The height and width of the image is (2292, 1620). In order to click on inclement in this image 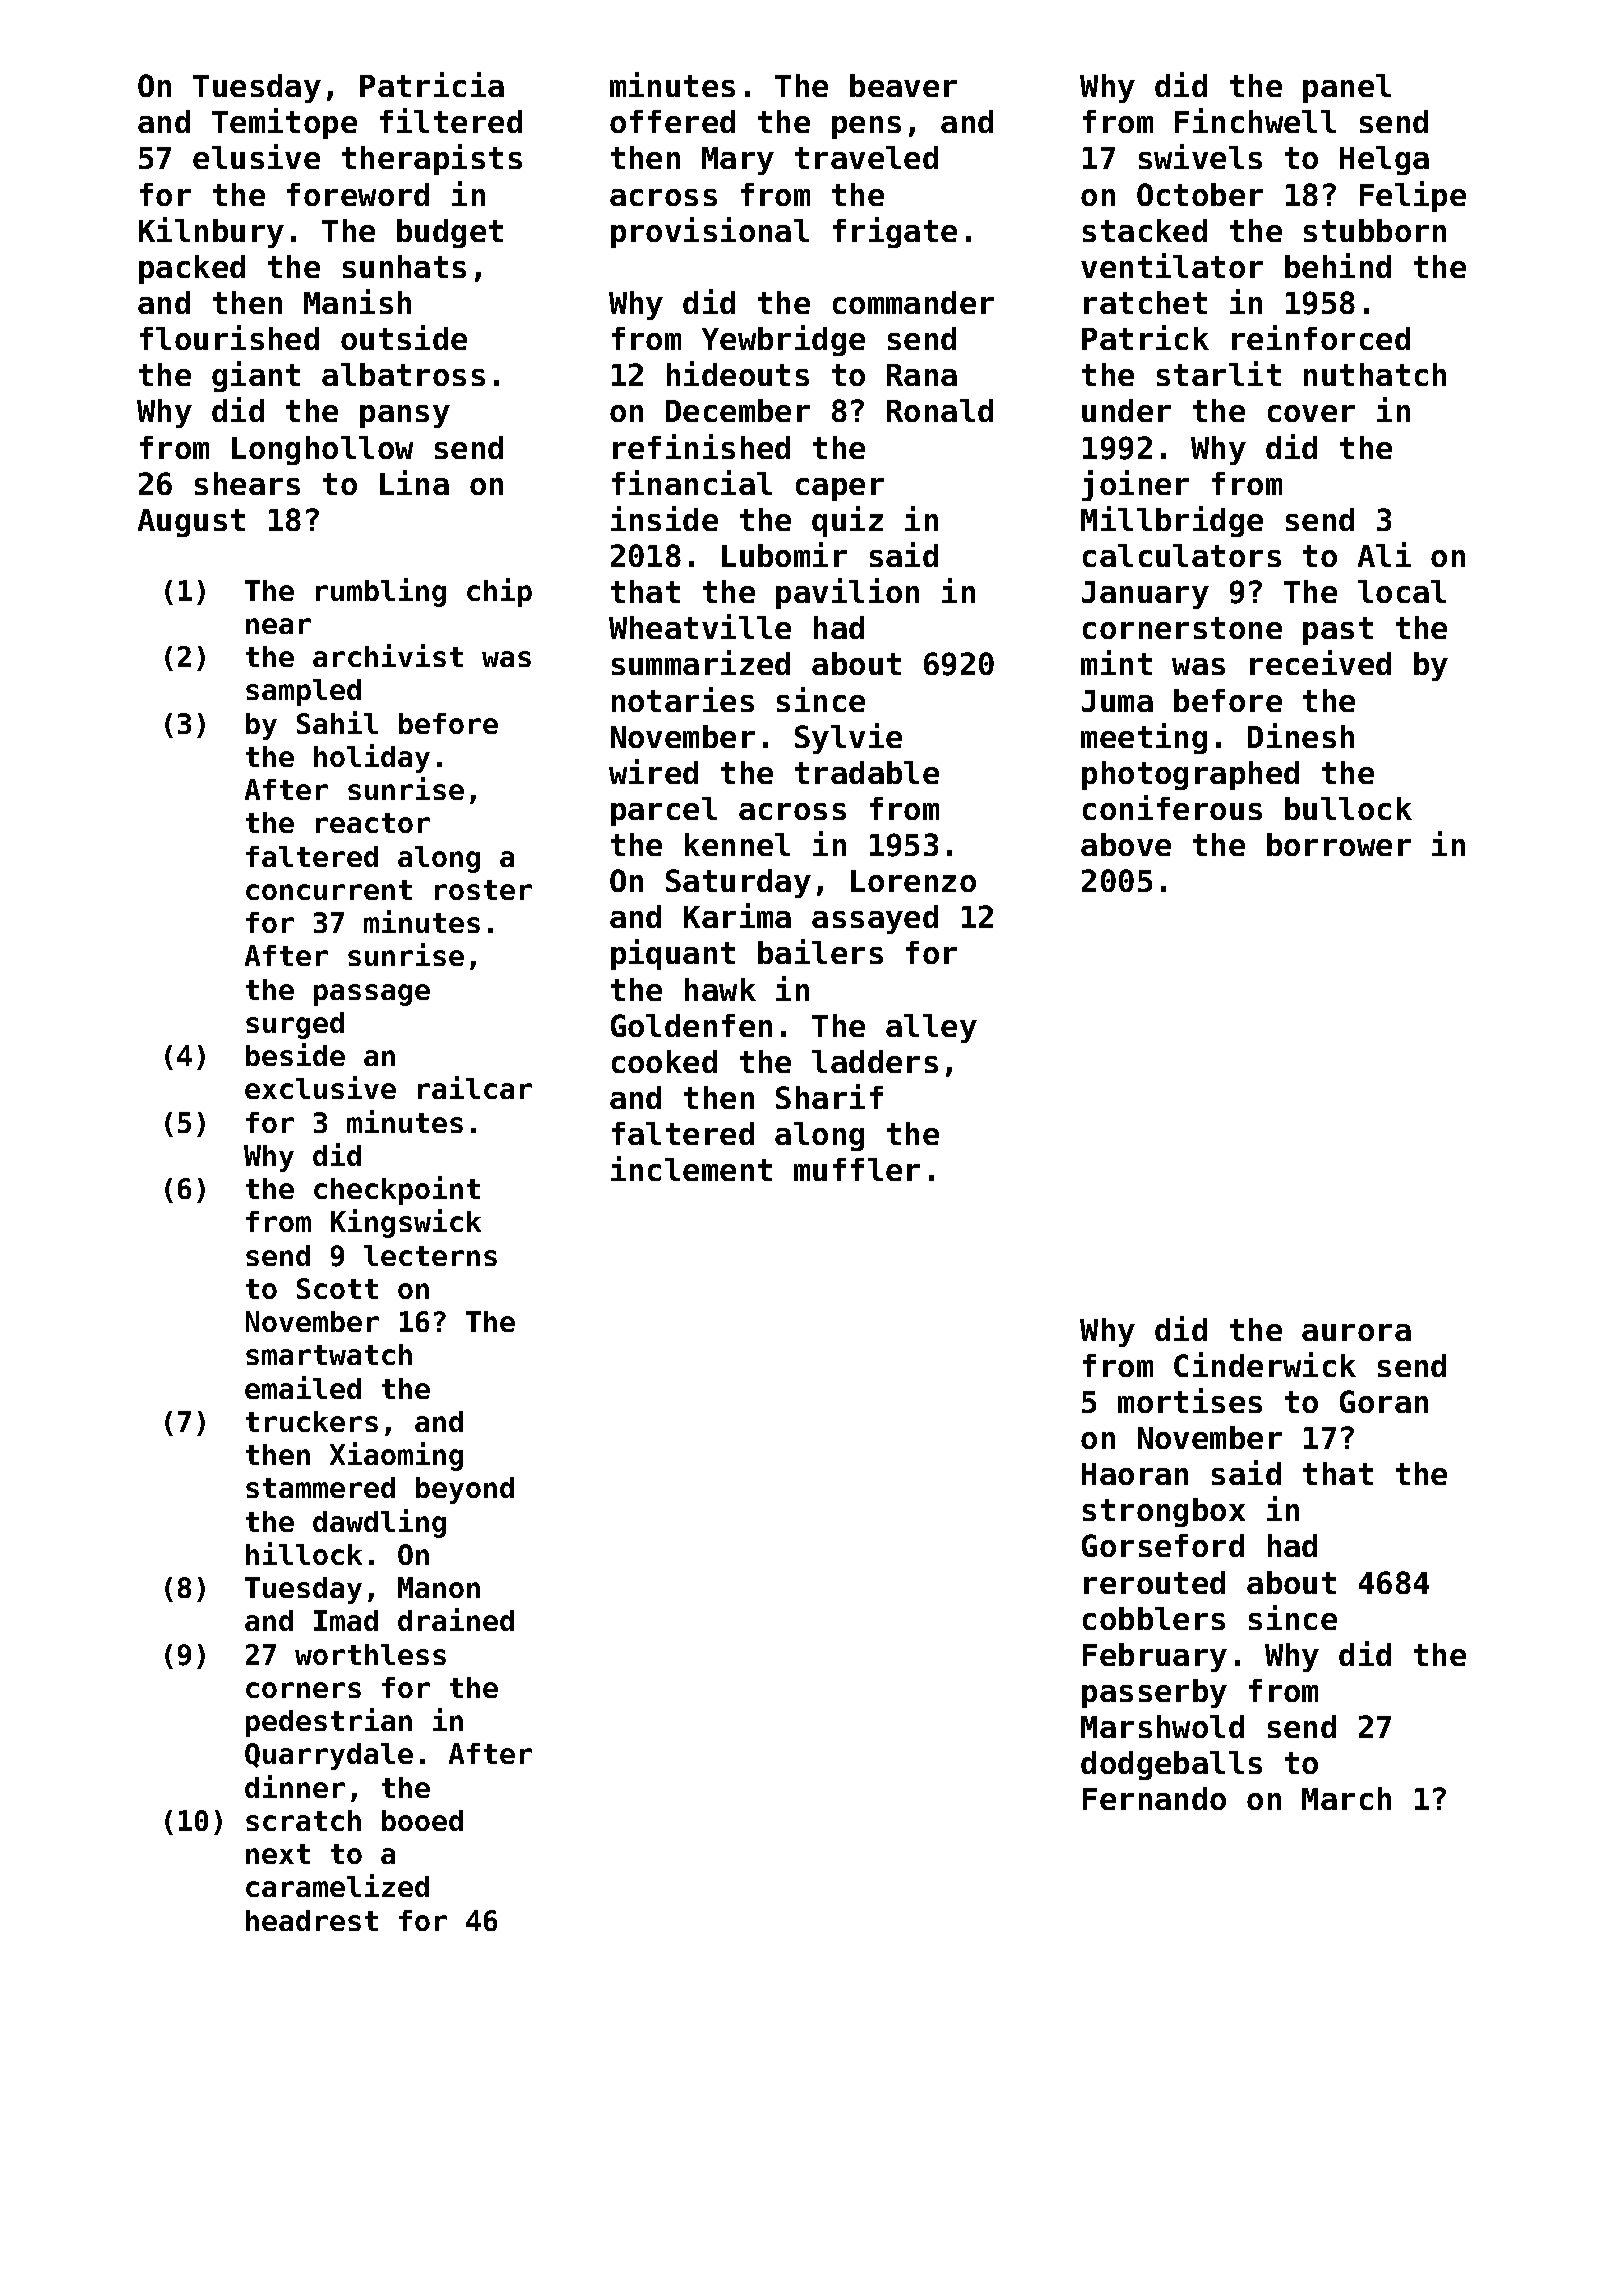, I will do `click(691, 1168)`.
